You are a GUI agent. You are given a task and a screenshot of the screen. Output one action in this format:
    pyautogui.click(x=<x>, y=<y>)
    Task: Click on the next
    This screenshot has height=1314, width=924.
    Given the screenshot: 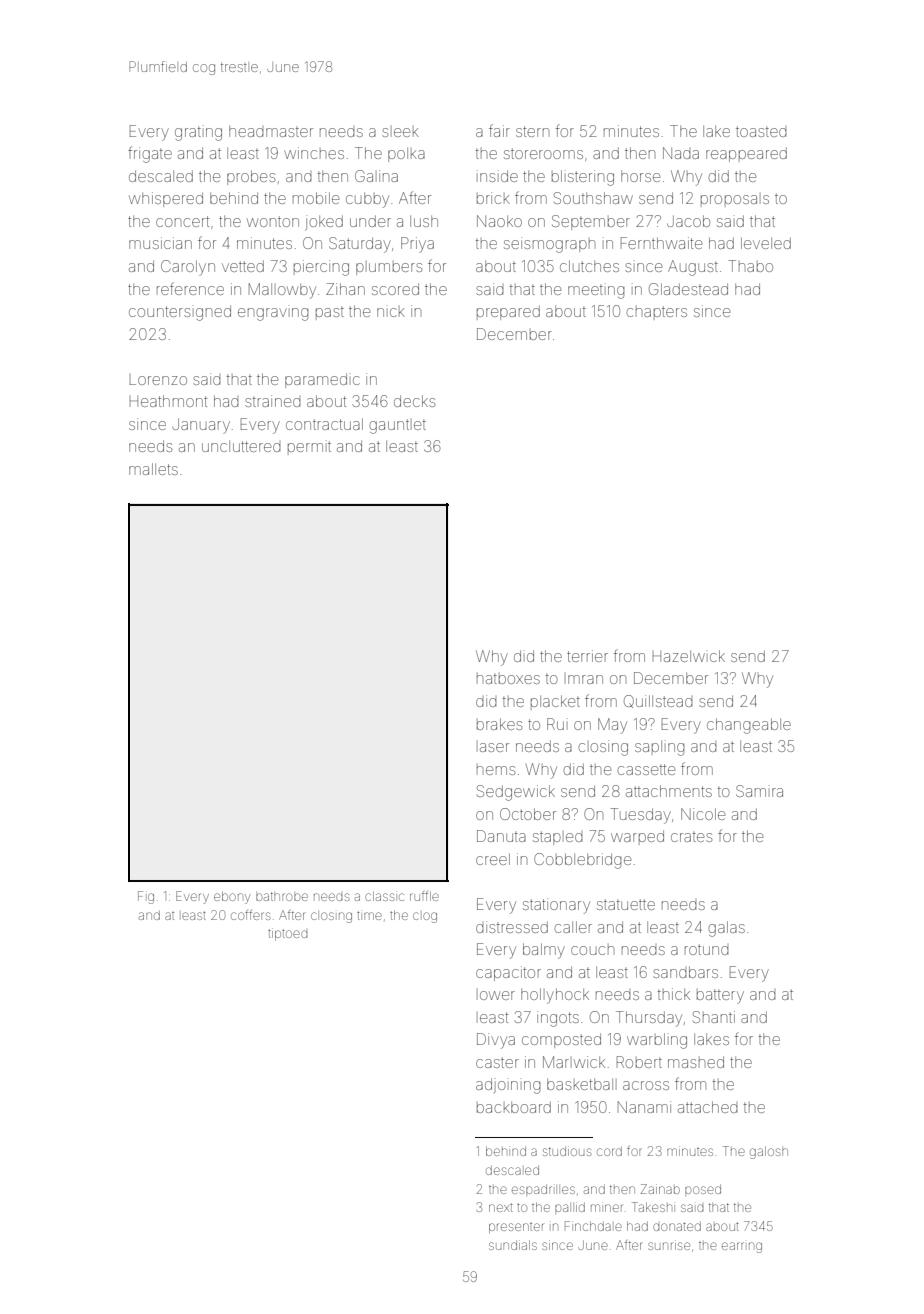 What is the action you would take?
    pyautogui.click(x=501, y=1207)
